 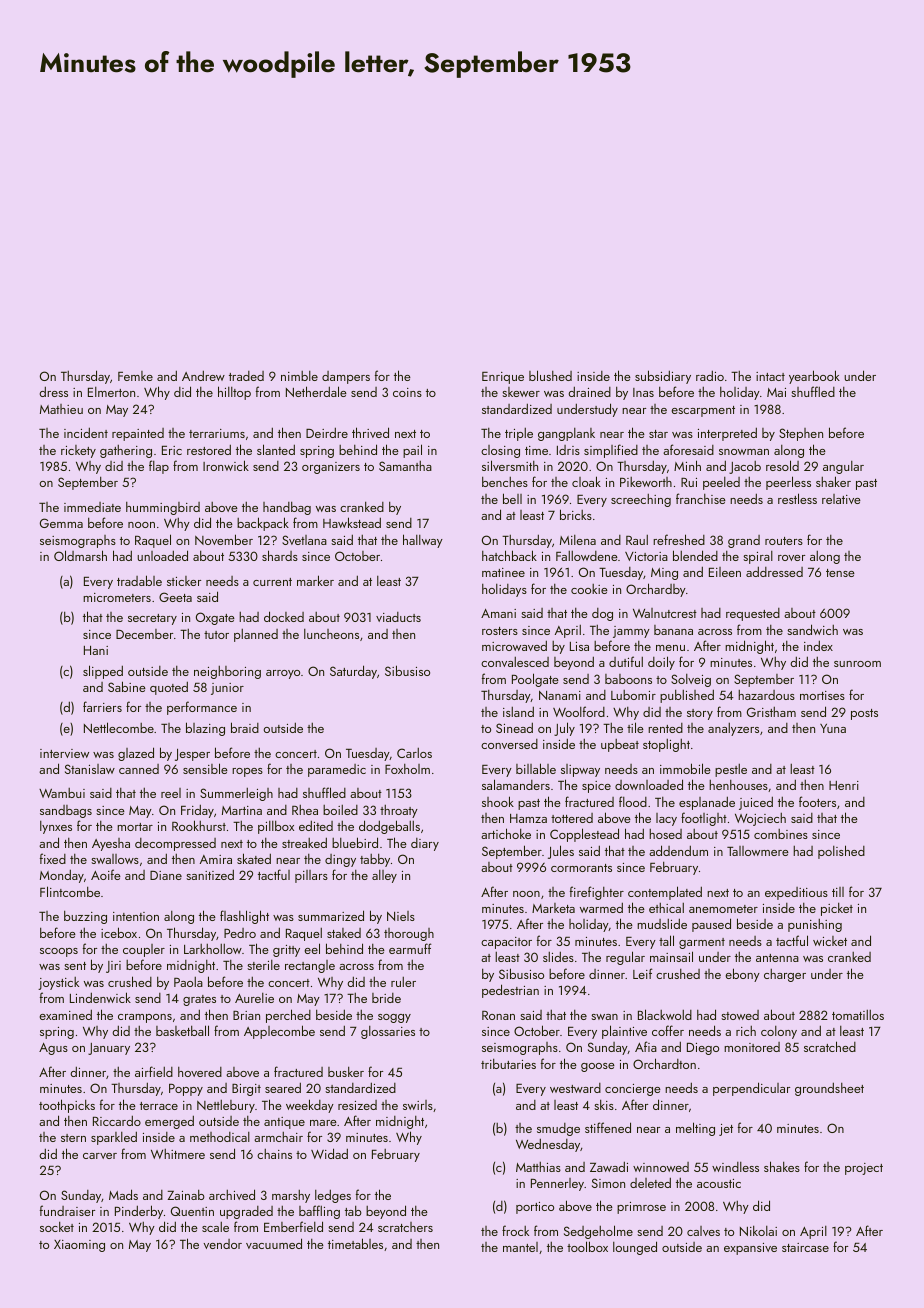 What do you see at coordinates (671, 956) in the page?
I see `mainsail` at bounding box center [671, 956].
